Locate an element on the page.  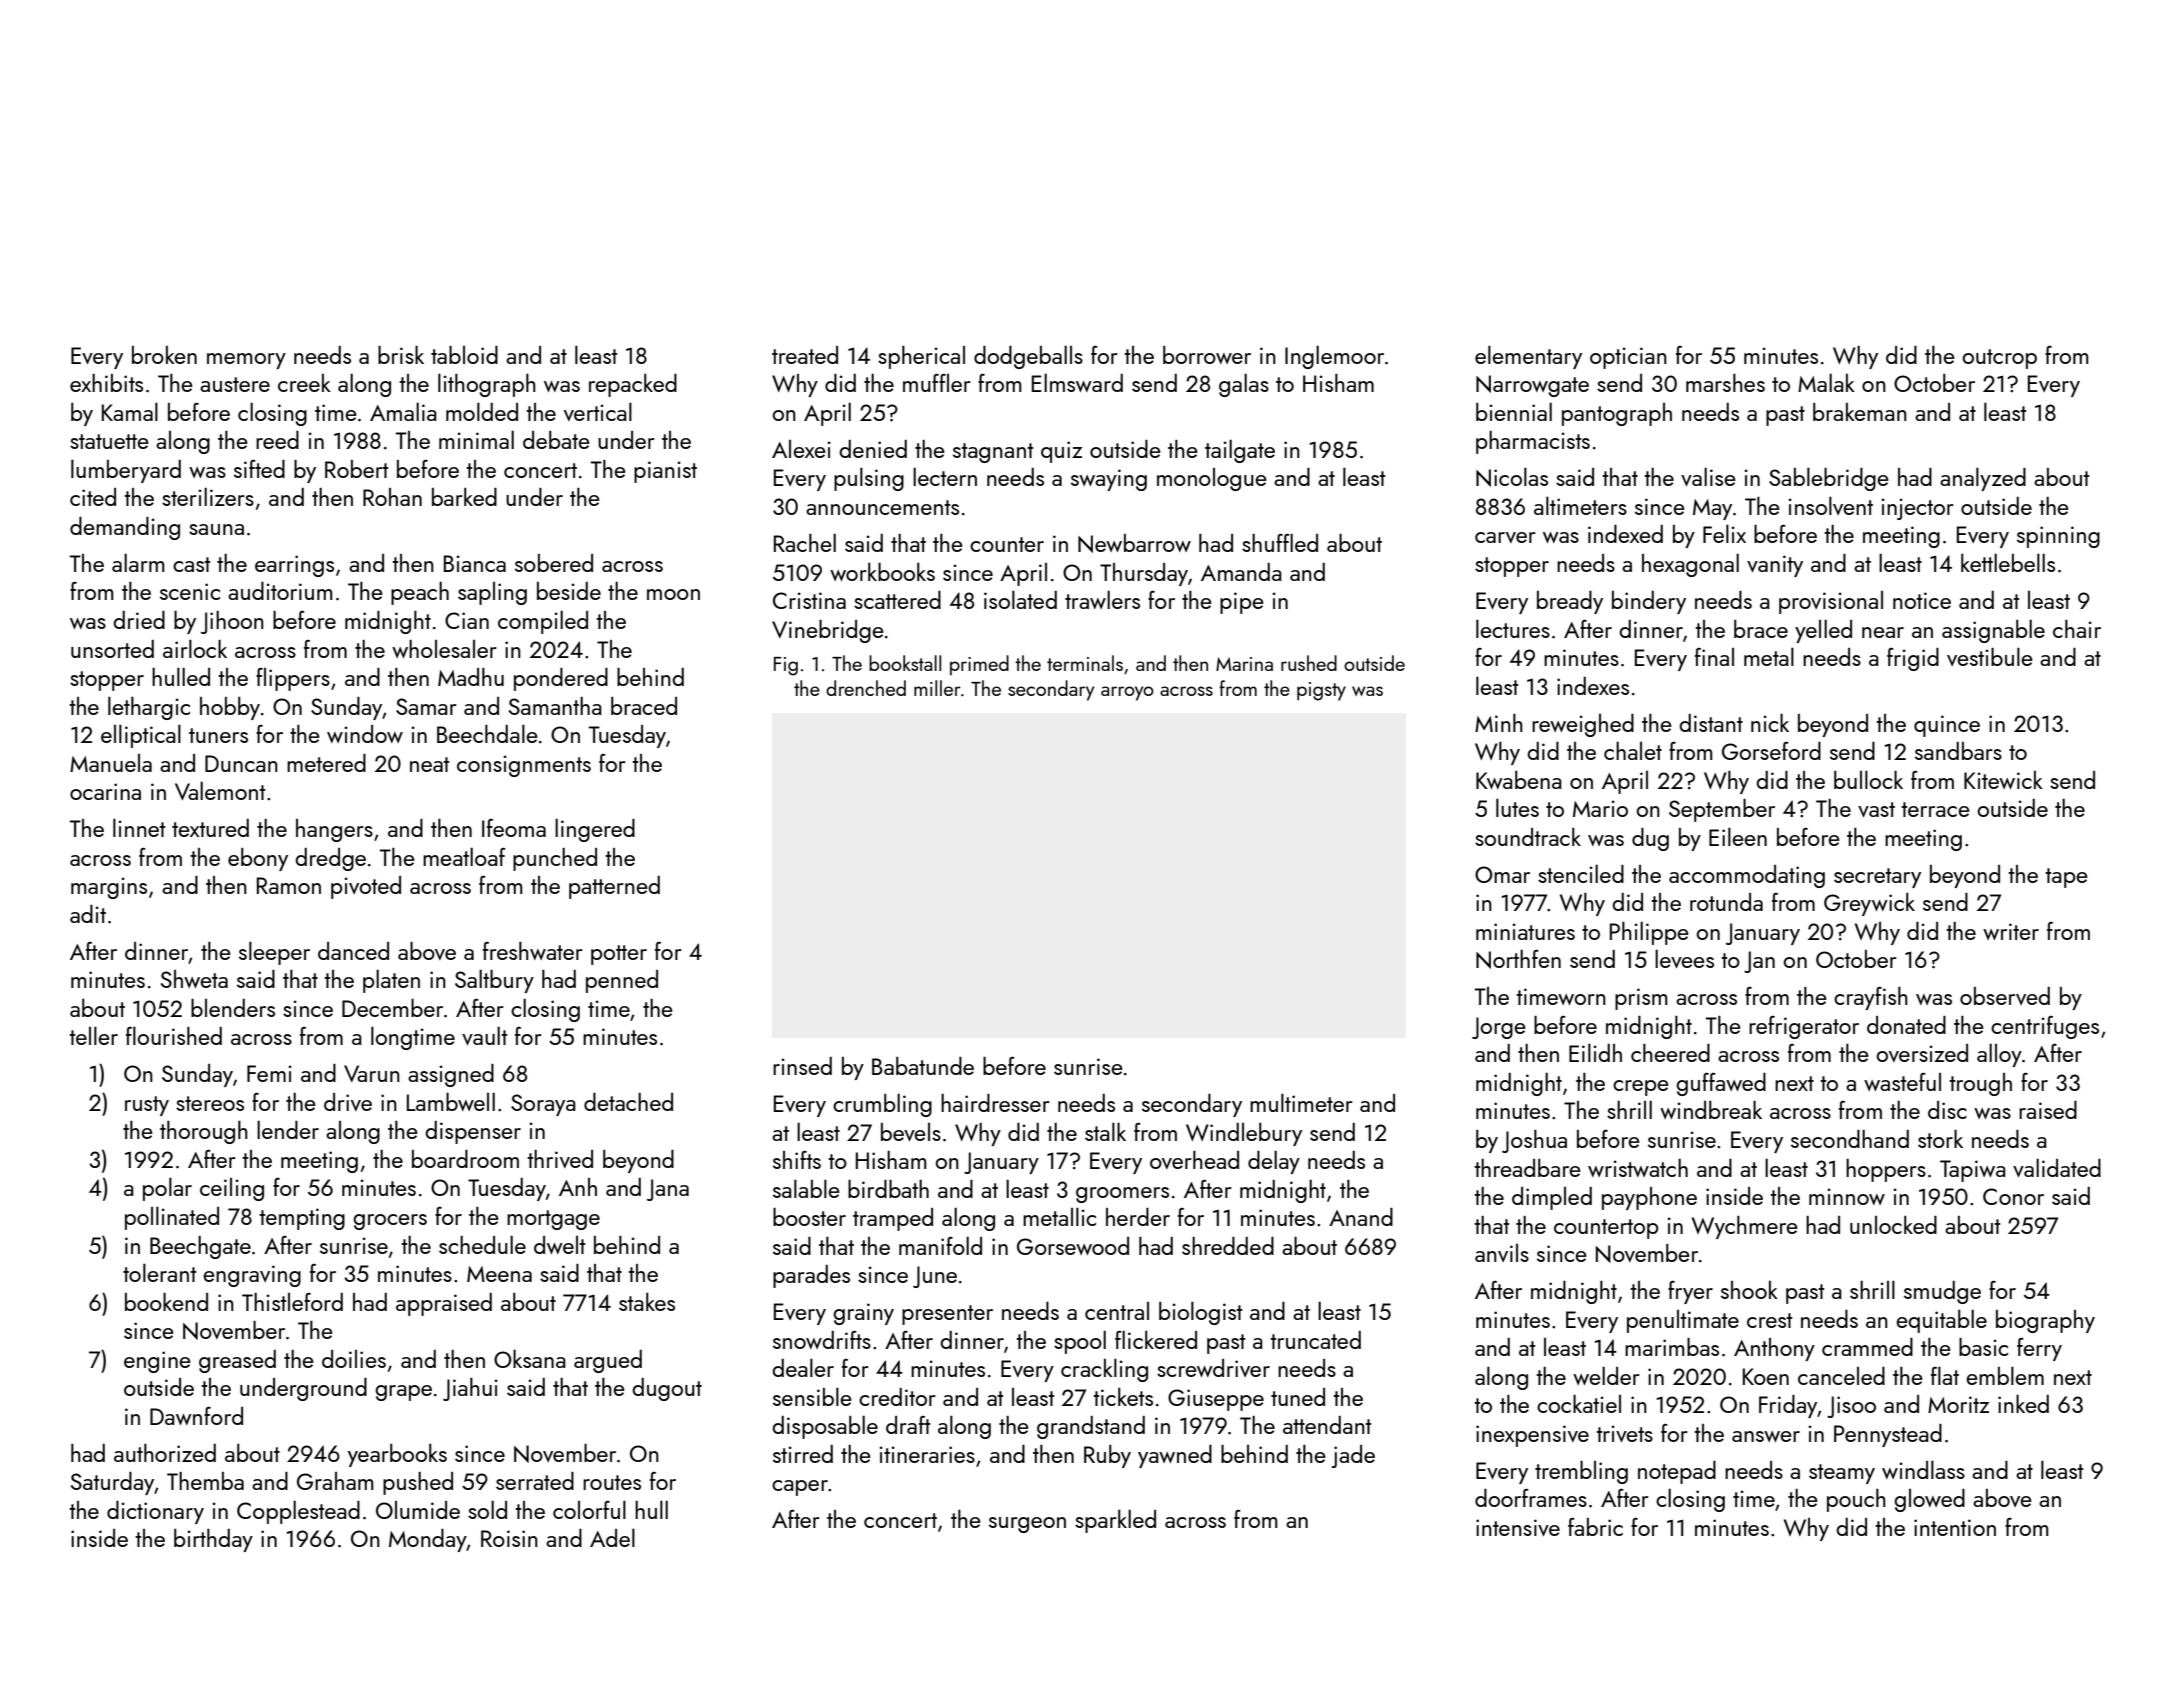
quince is located at coordinates (1947, 726).
